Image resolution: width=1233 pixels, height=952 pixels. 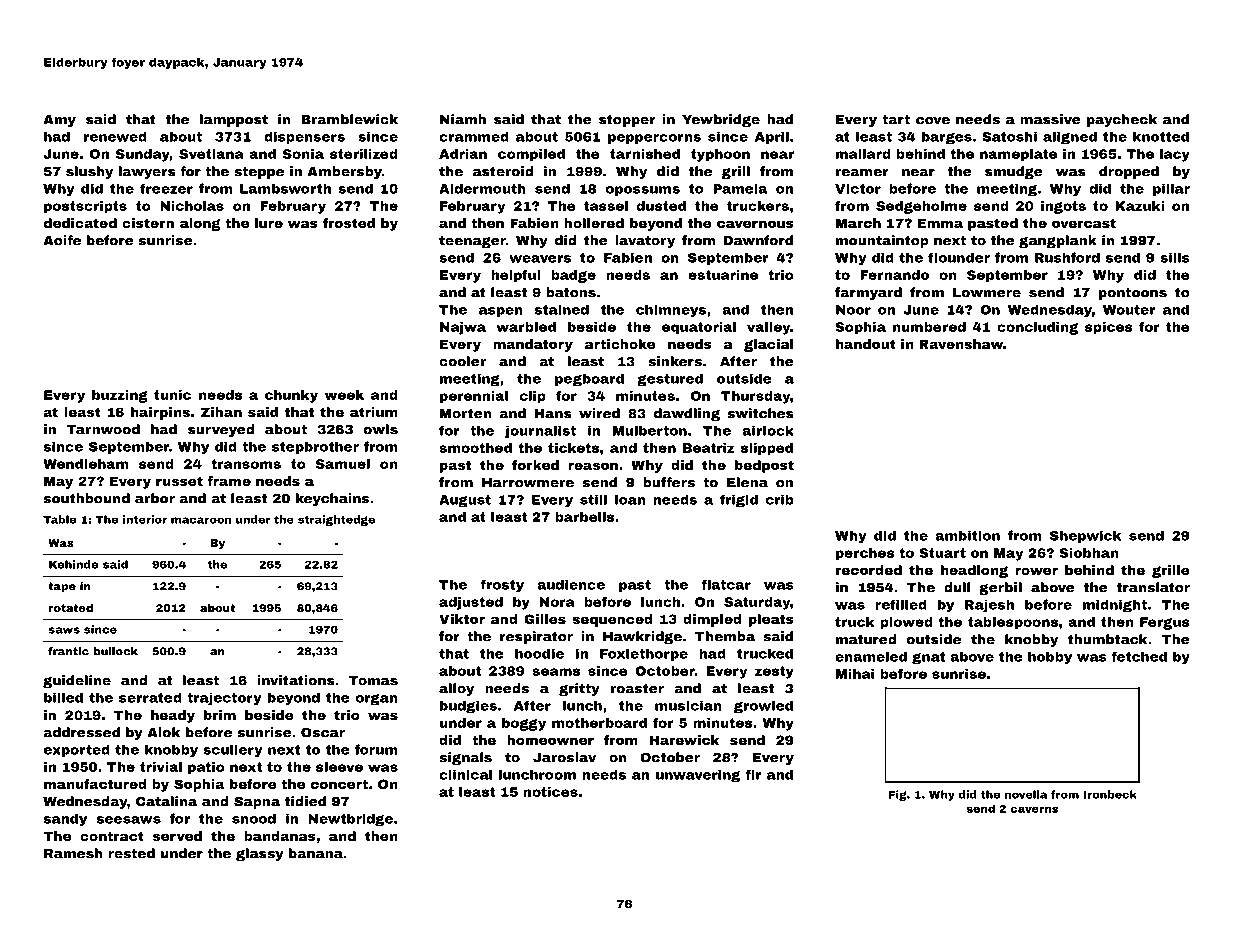 What do you see at coordinates (260, 854) in the screenshot?
I see `glassy` at bounding box center [260, 854].
